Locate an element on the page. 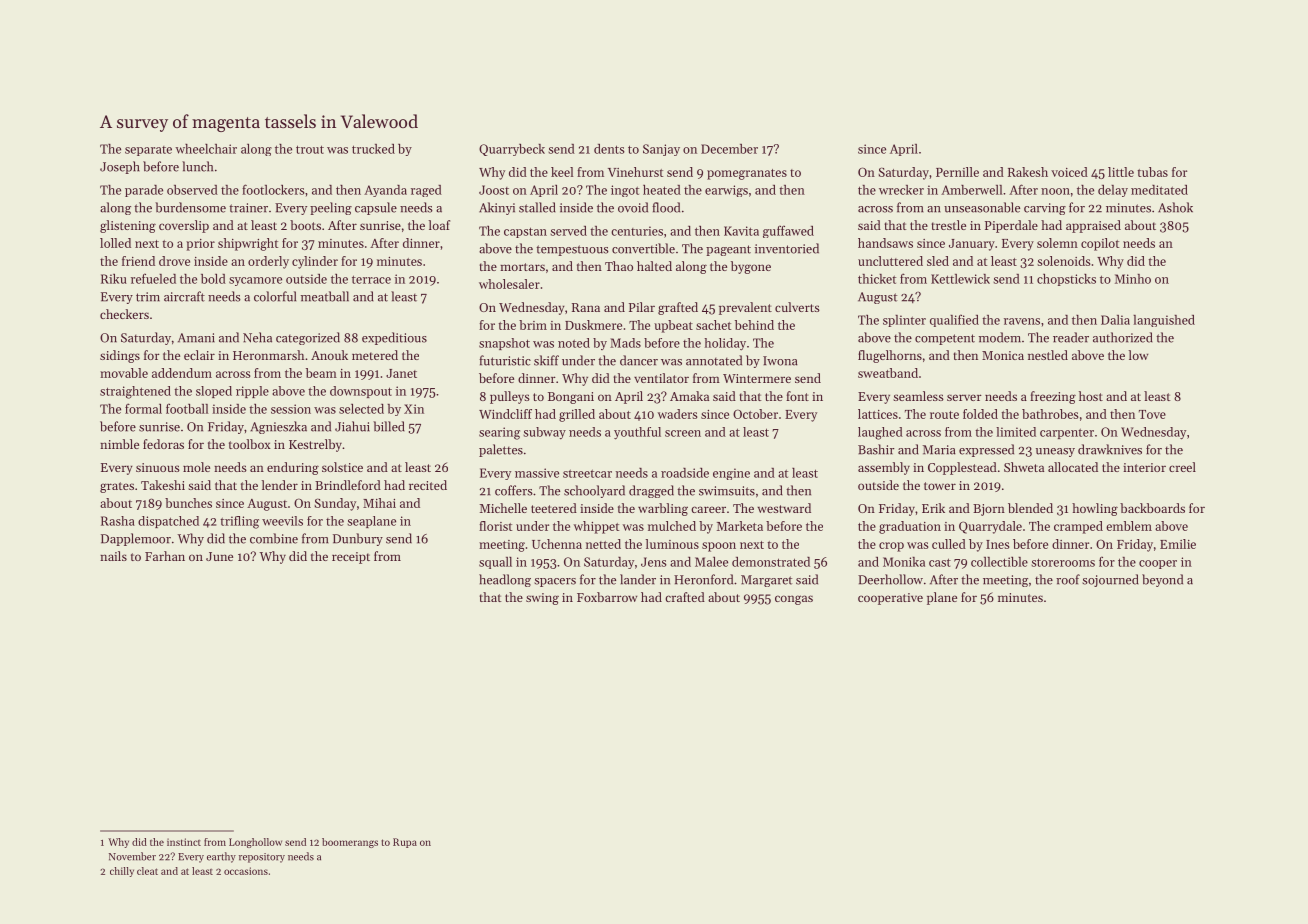 This document has width=1308, height=924. Sanjay is located at coordinates (661, 150).
